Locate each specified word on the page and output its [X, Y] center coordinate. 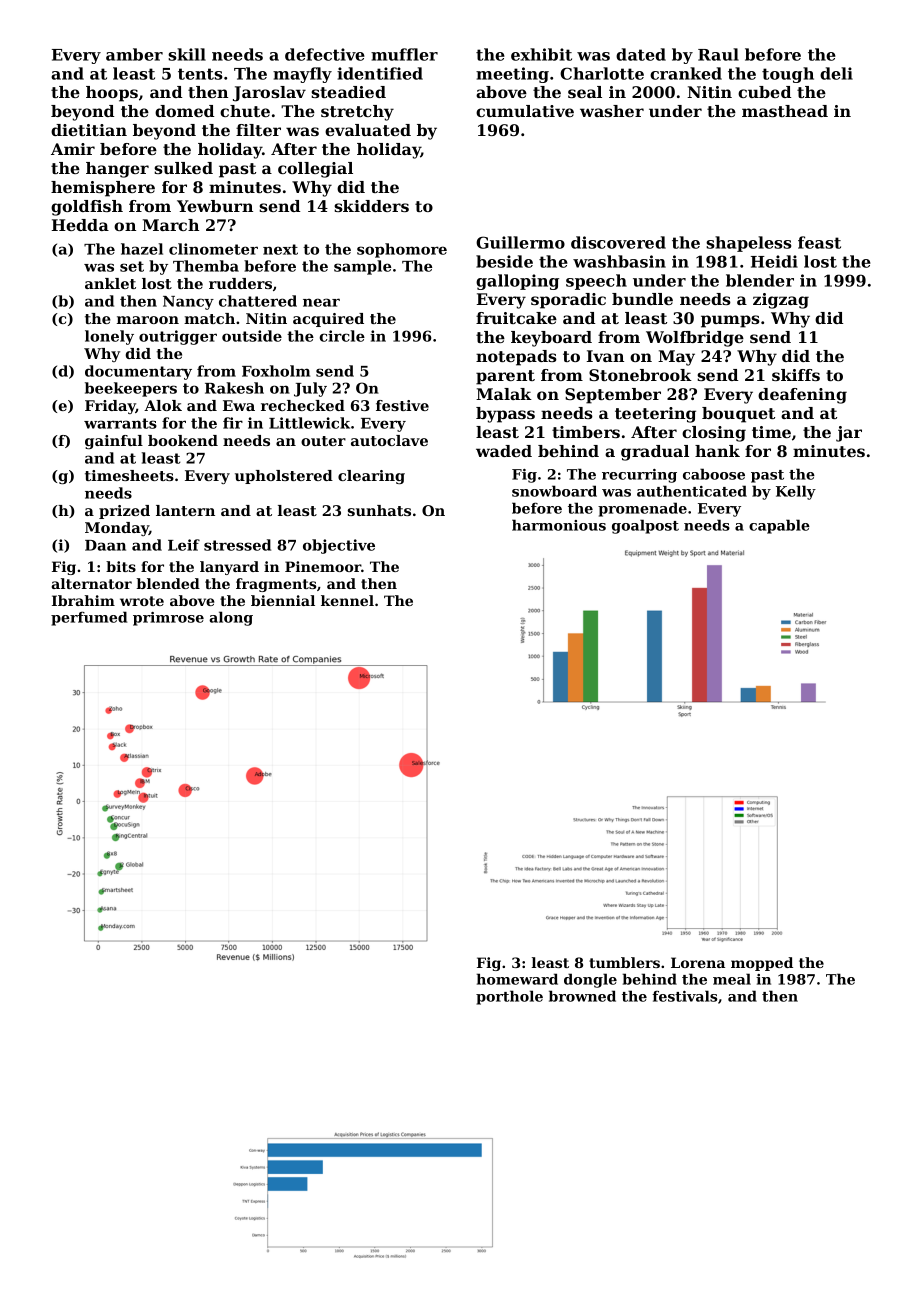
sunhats [379, 510]
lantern [185, 510]
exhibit [541, 54]
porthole [509, 997]
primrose [168, 619]
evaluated [368, 130]
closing [714, 434]
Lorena [698, 962]
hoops [112, 94]
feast [819, 242]
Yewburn [215, 206]
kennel [347, 600]
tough [788, 75]
